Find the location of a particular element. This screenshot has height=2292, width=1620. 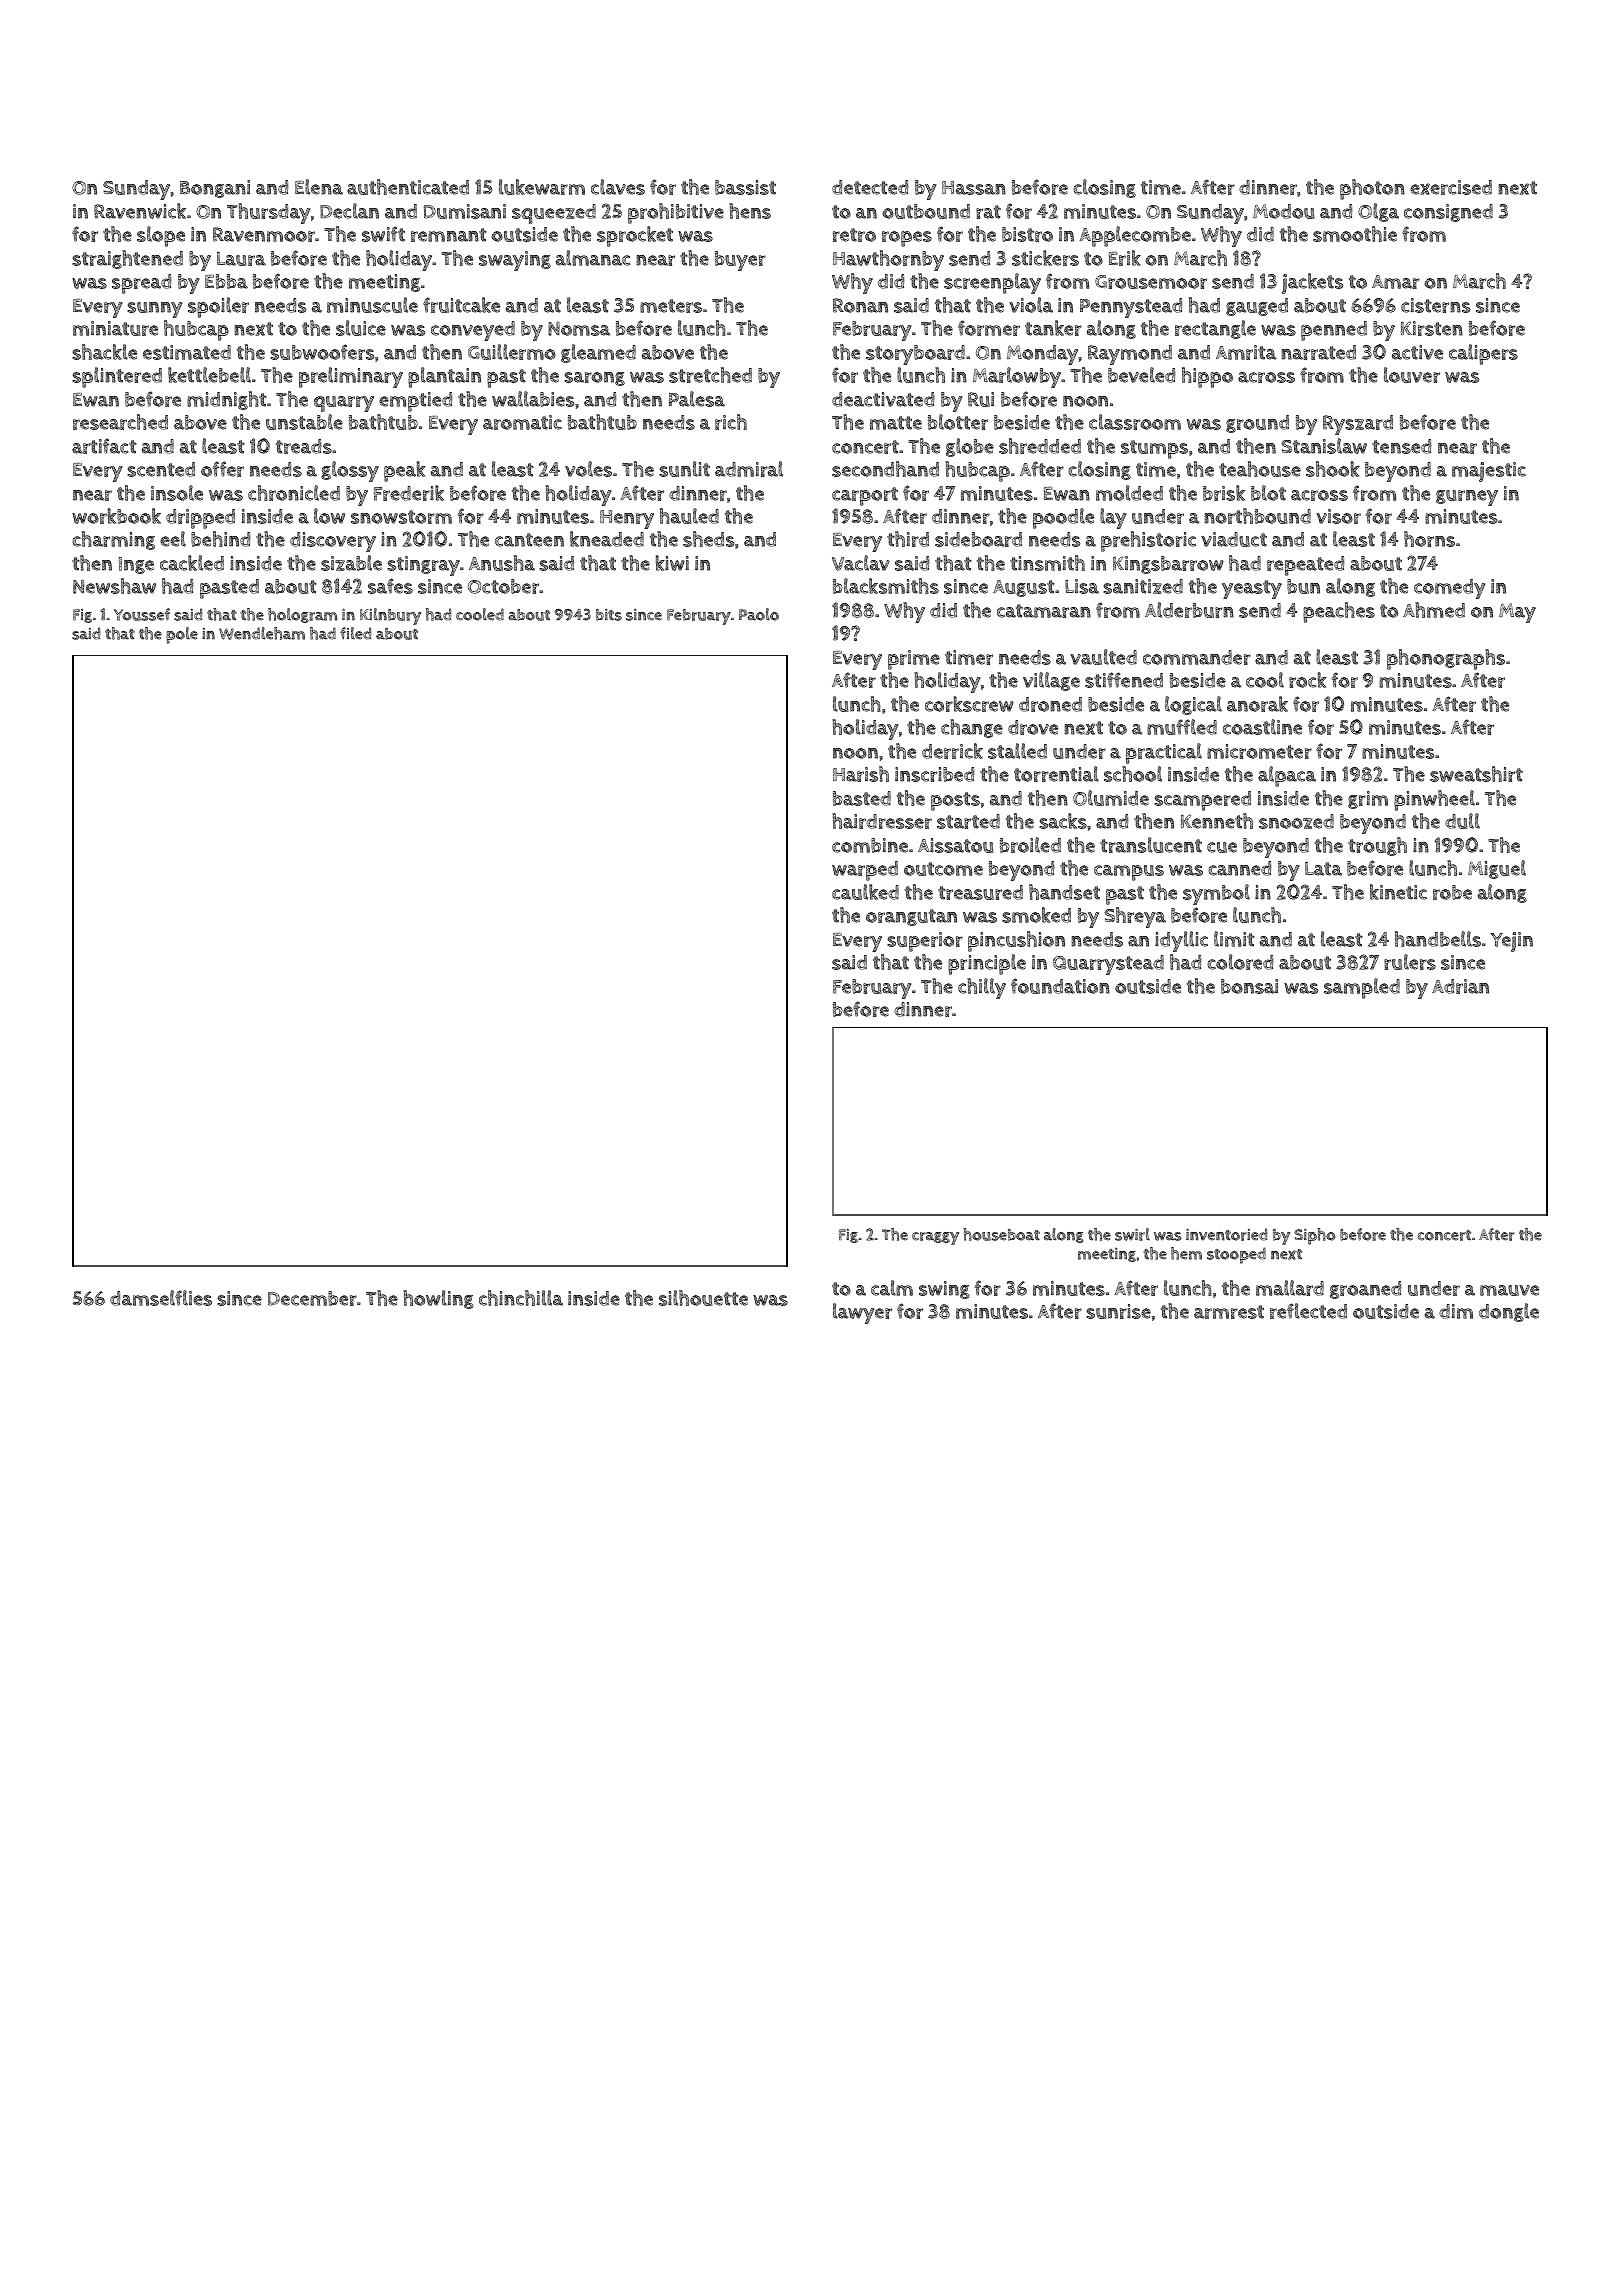

stretched is located at coordinates (710, 375).
